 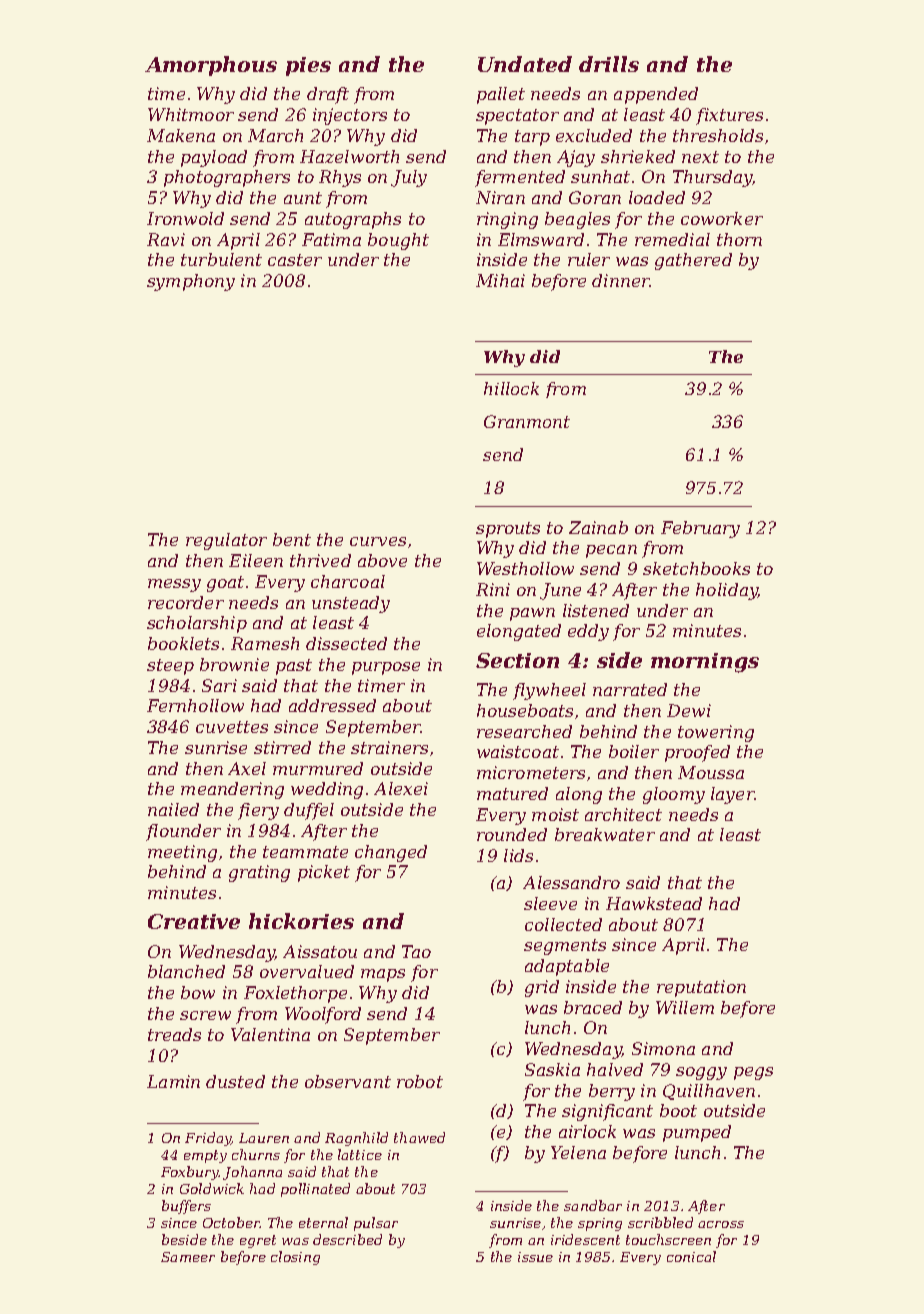 What do you see at coordinates (295, 1258) in the page?
I see `closing` at bounding box center [295, 1258].
